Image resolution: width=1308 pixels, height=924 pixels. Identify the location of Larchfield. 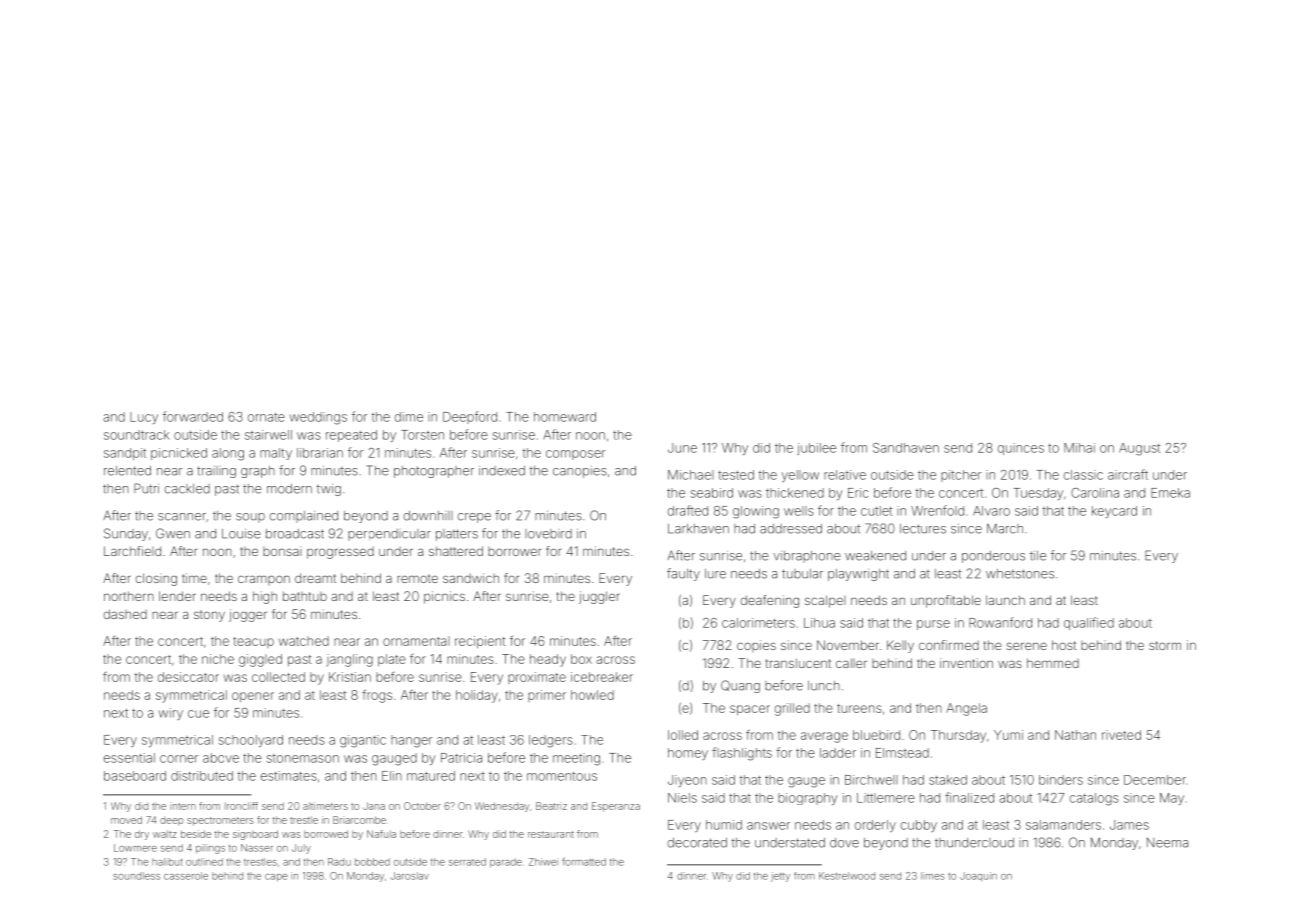
(132, 551).
